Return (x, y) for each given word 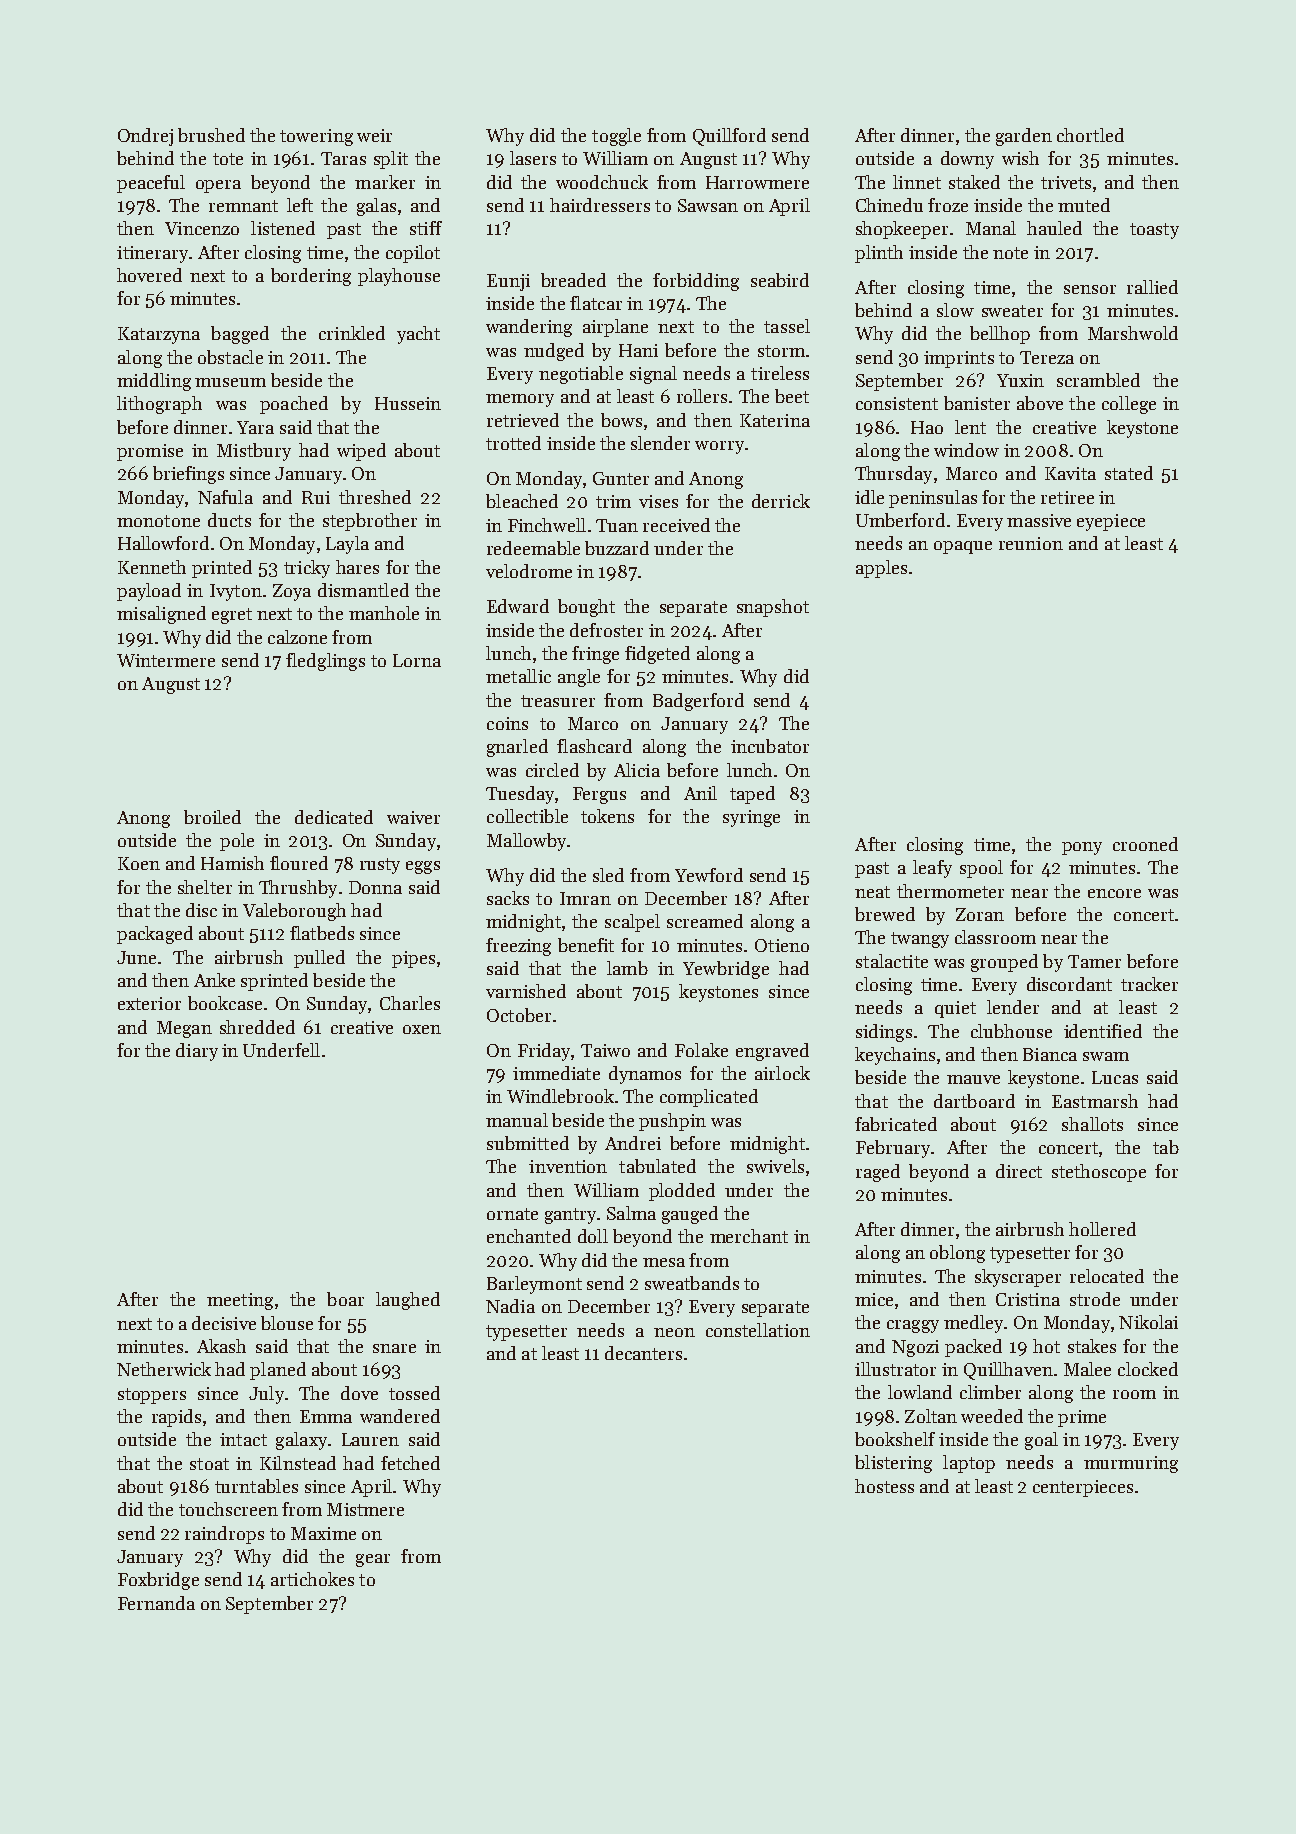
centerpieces (1083, 1488)
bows (621, 420)
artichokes (312, 1579)
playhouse (399, 277)
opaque (963, 547)
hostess (884, 1486)
